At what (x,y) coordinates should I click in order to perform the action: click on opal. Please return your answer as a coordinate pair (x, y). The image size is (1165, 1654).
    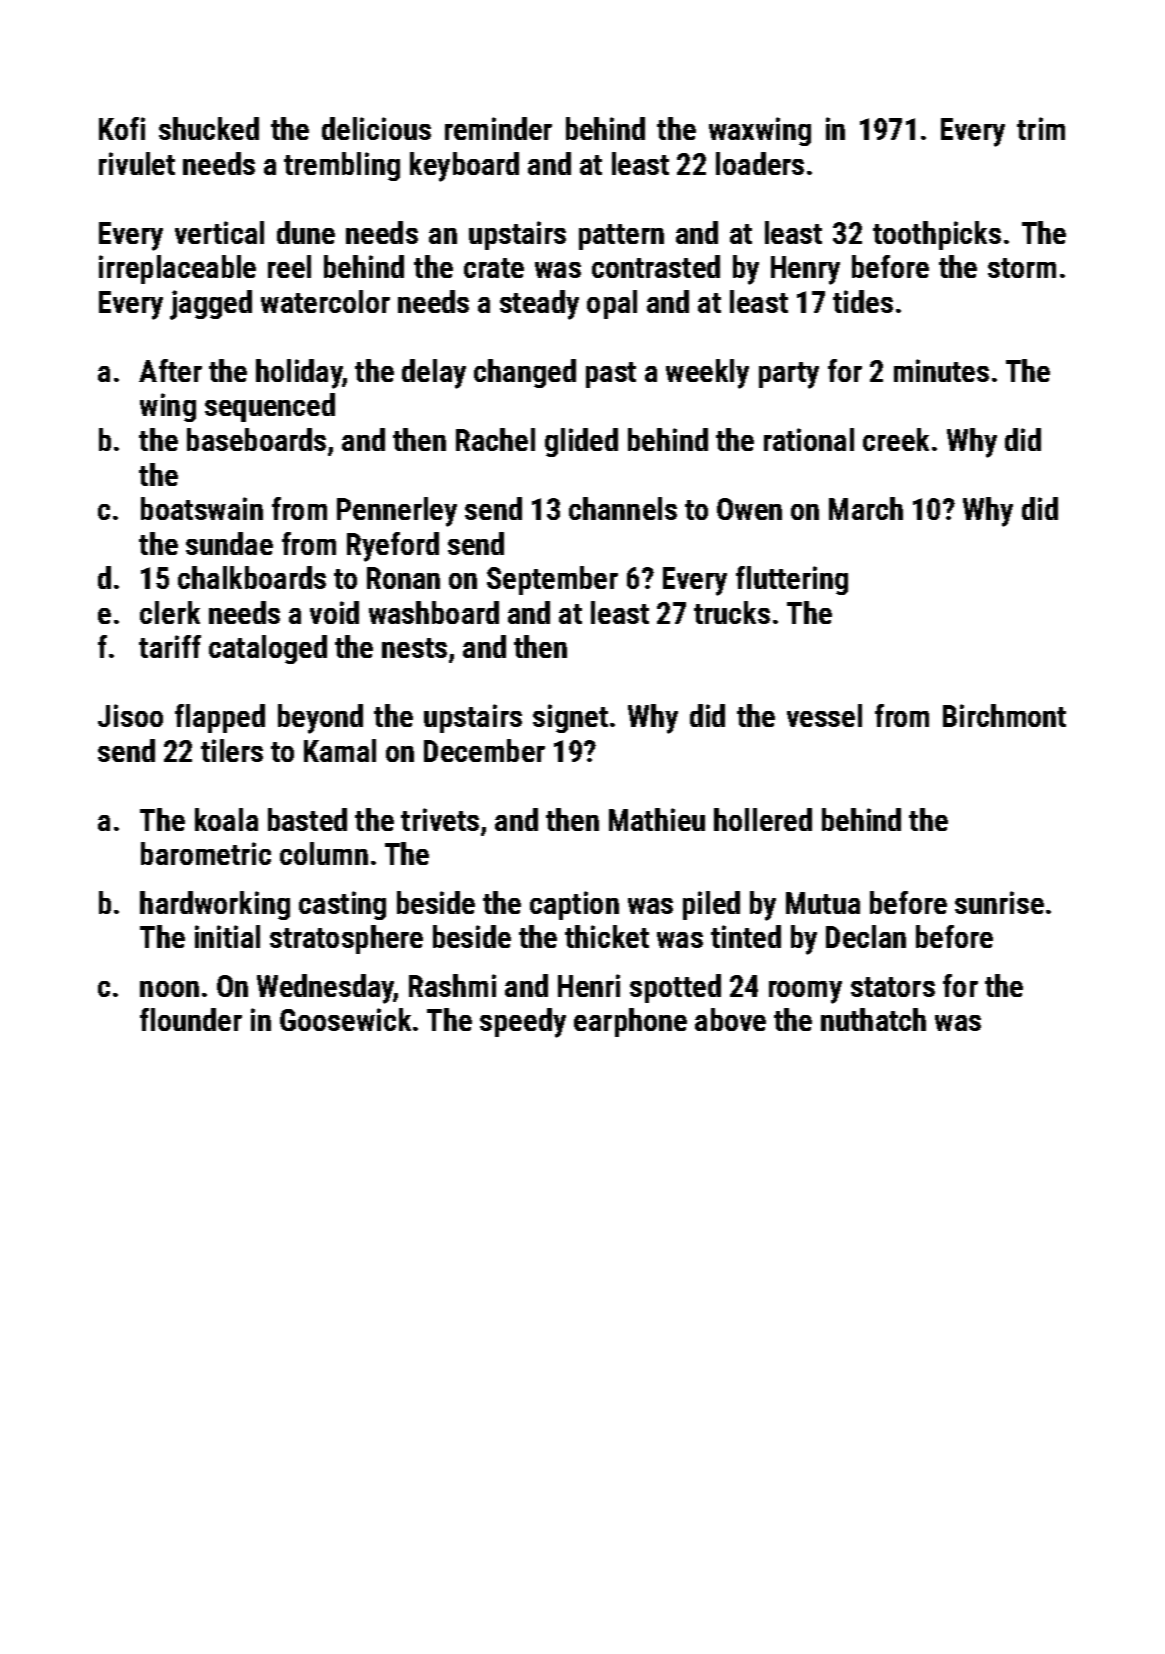
    Looking at the image, I should click on (612, 304).
